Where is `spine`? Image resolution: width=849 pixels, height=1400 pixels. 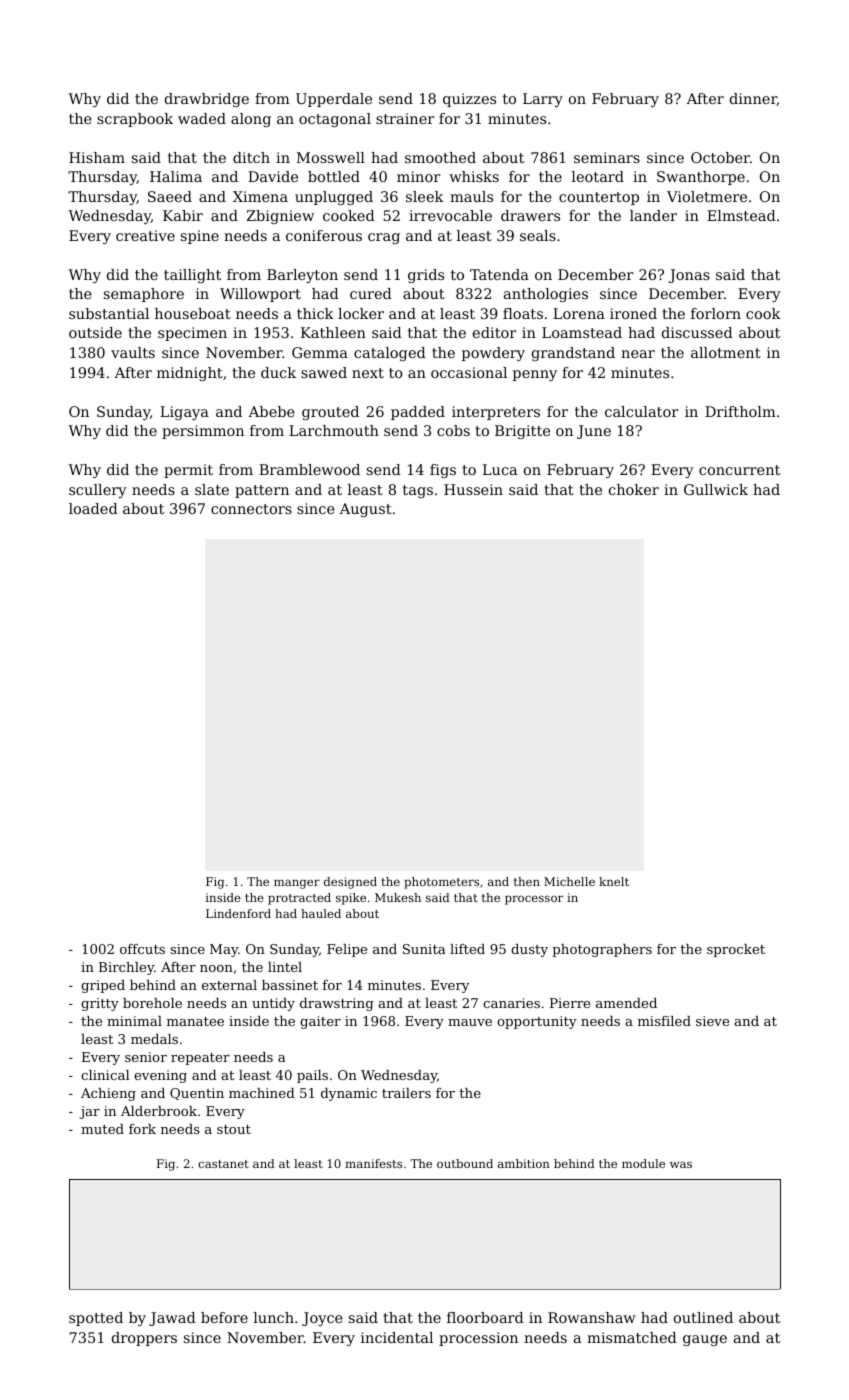 spine is located at coordinates (200, 237).
